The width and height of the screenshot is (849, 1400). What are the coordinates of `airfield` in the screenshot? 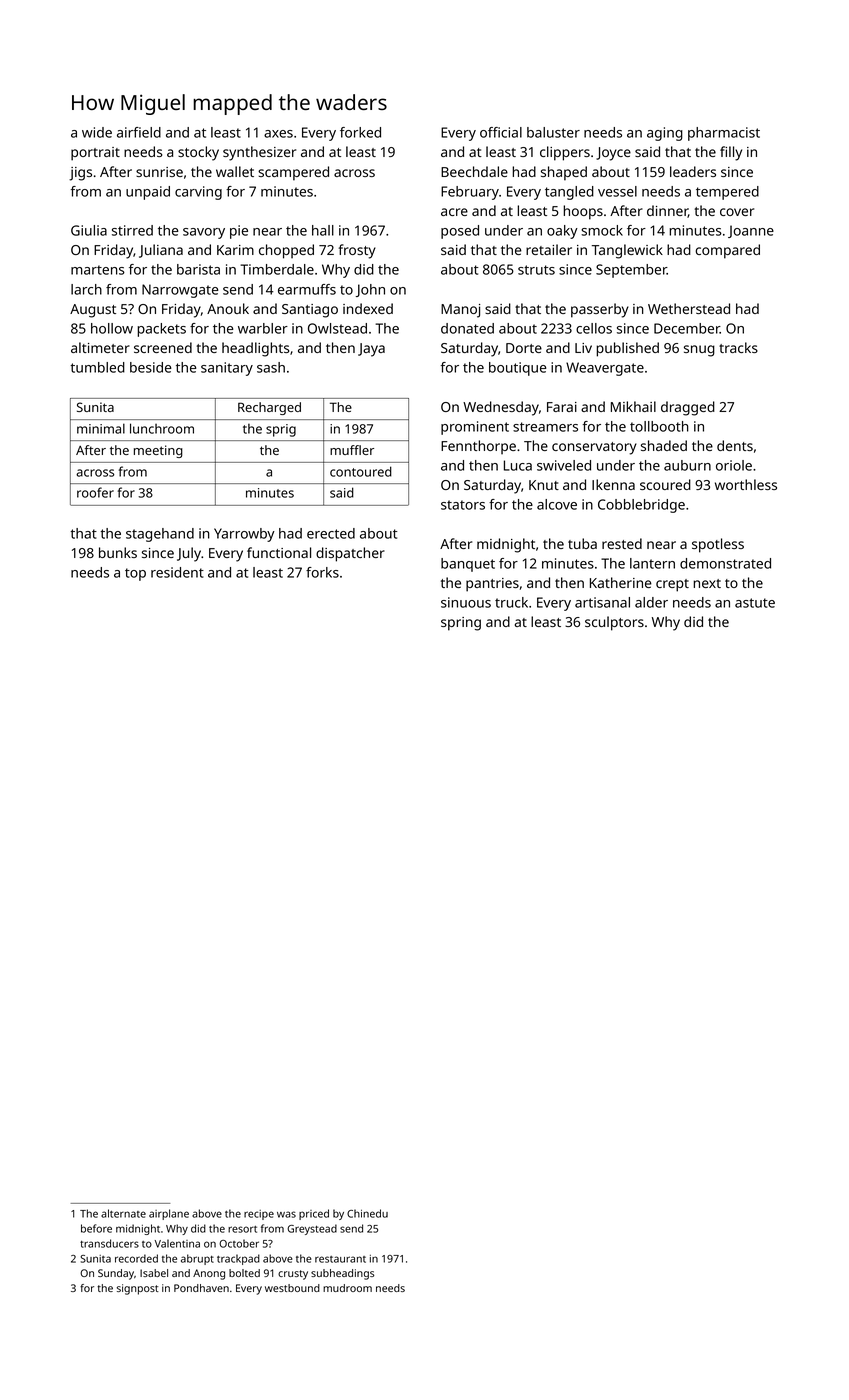 It's located at (139, 132).
